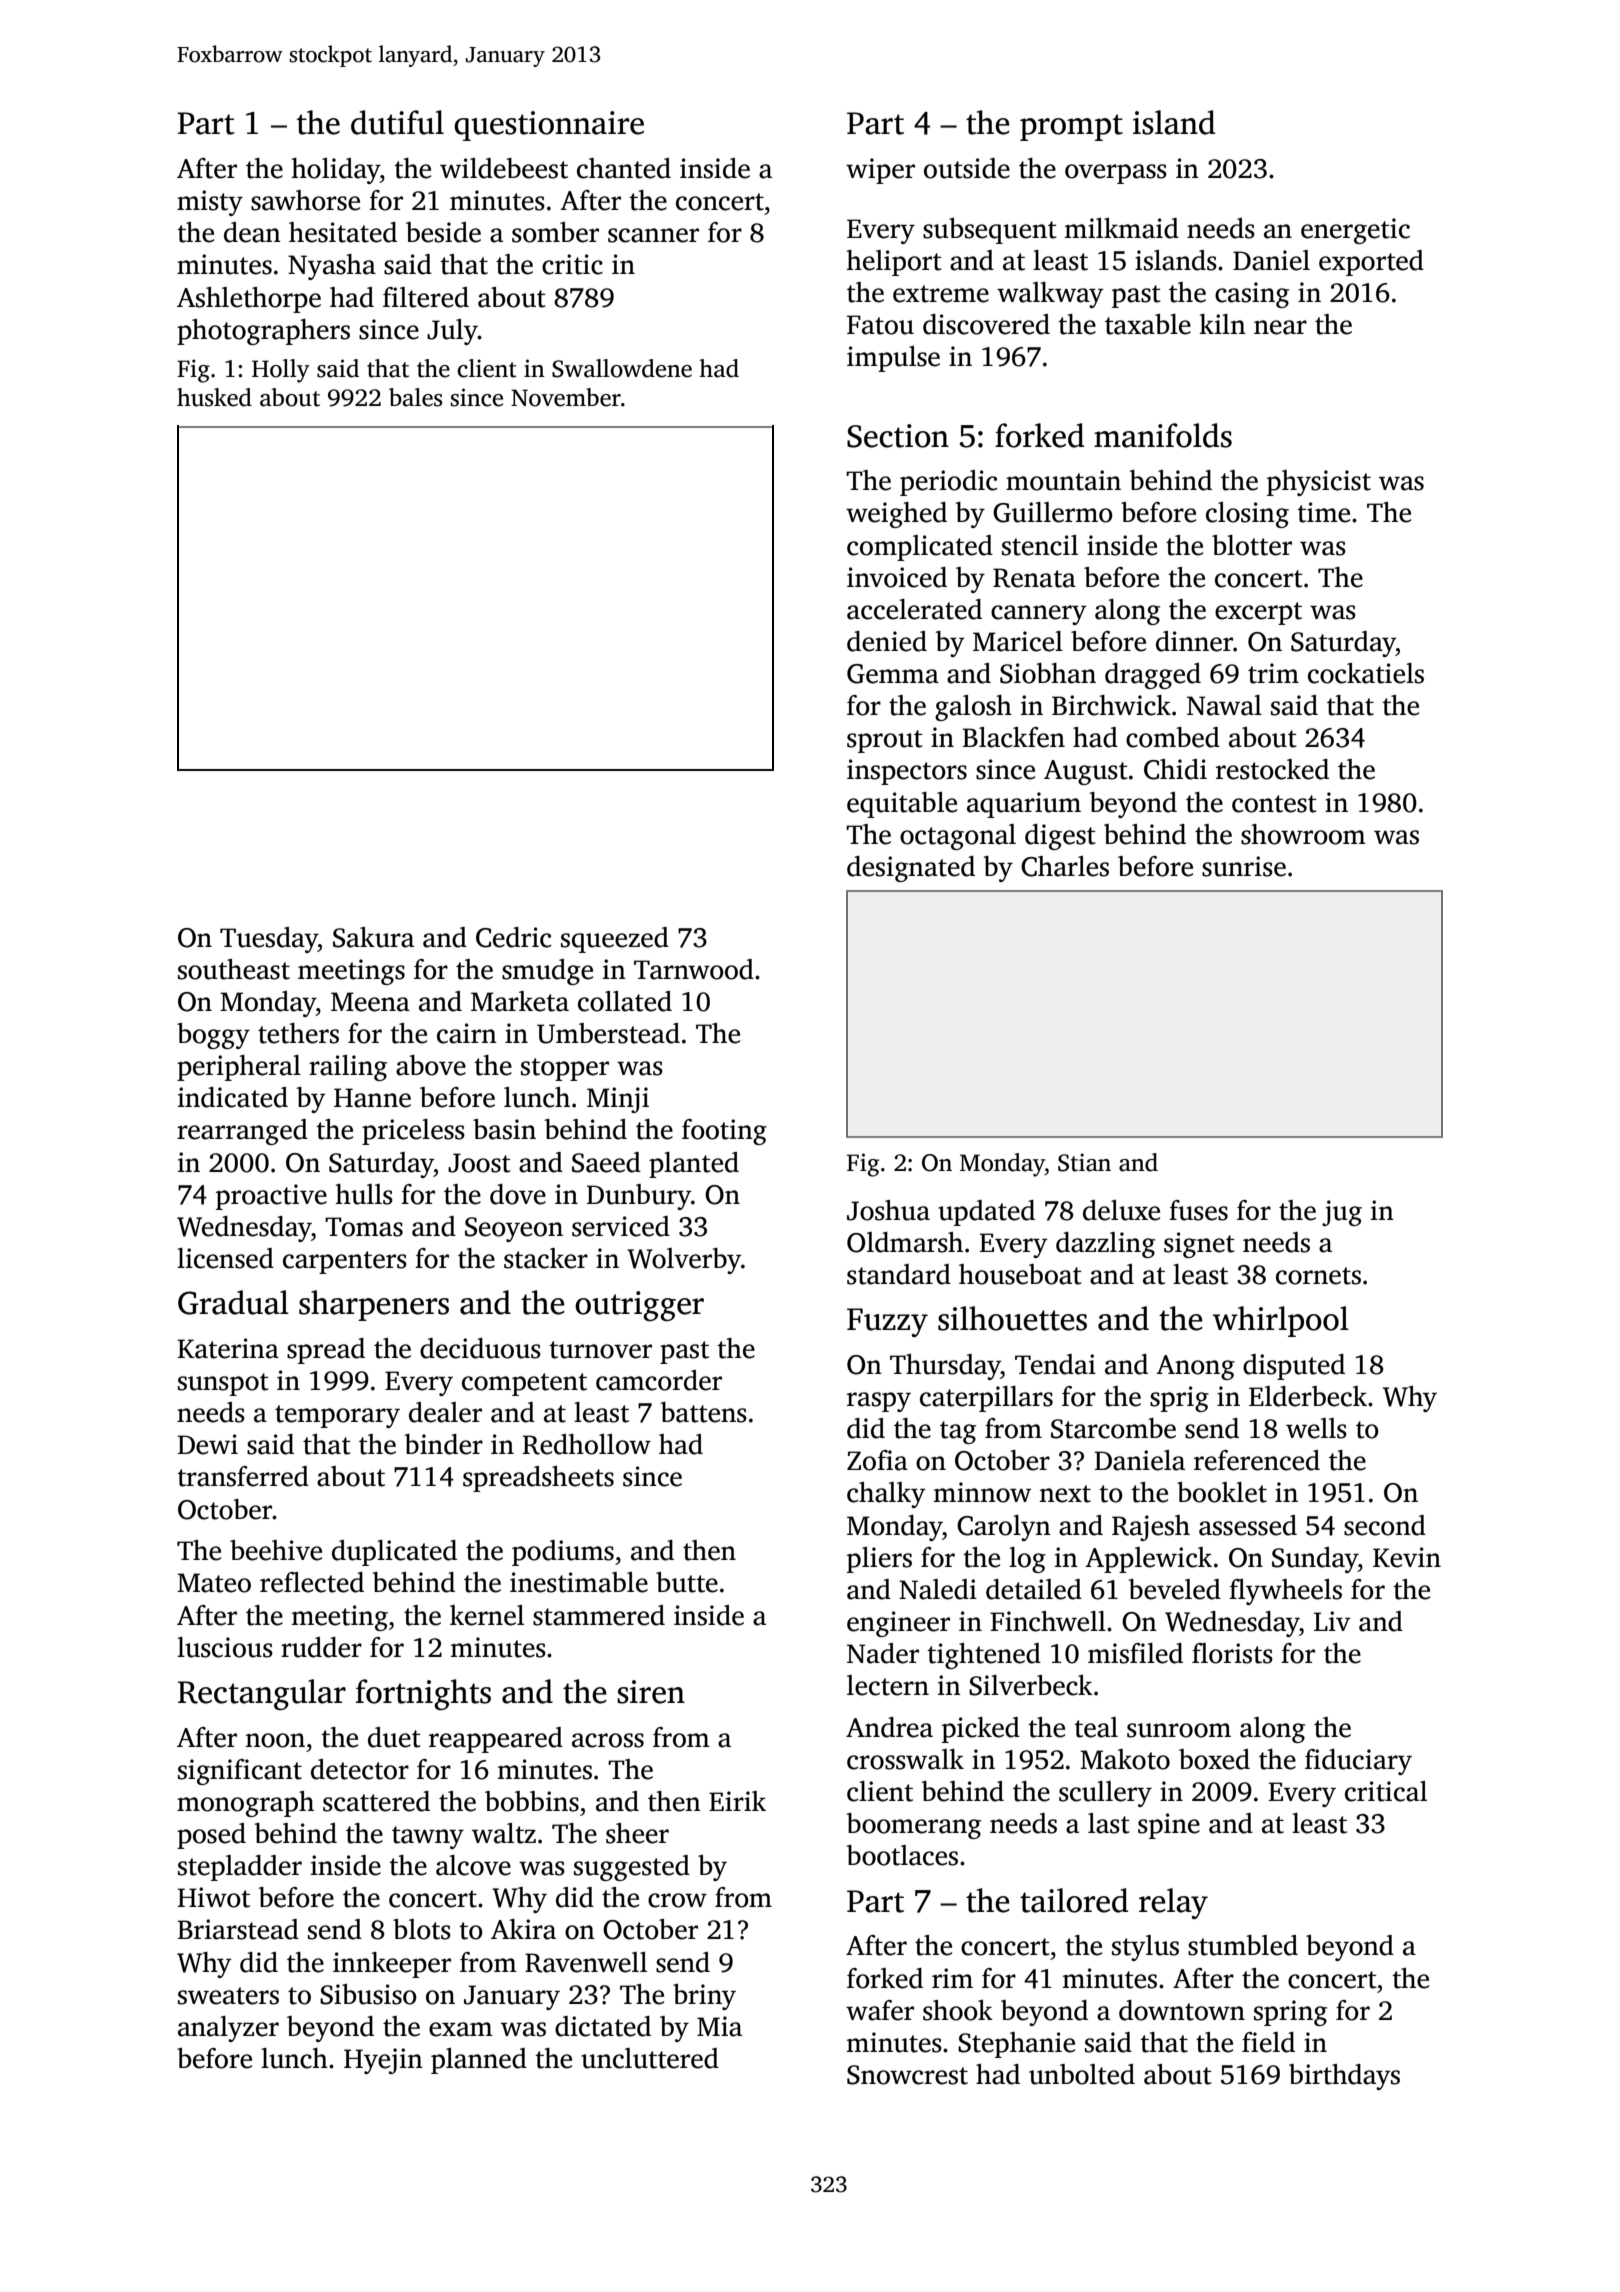  What do you see at coordinates (1344, 2077) in the screenshot?
I see `birthdays` at bounding box center [1344, 2077].
